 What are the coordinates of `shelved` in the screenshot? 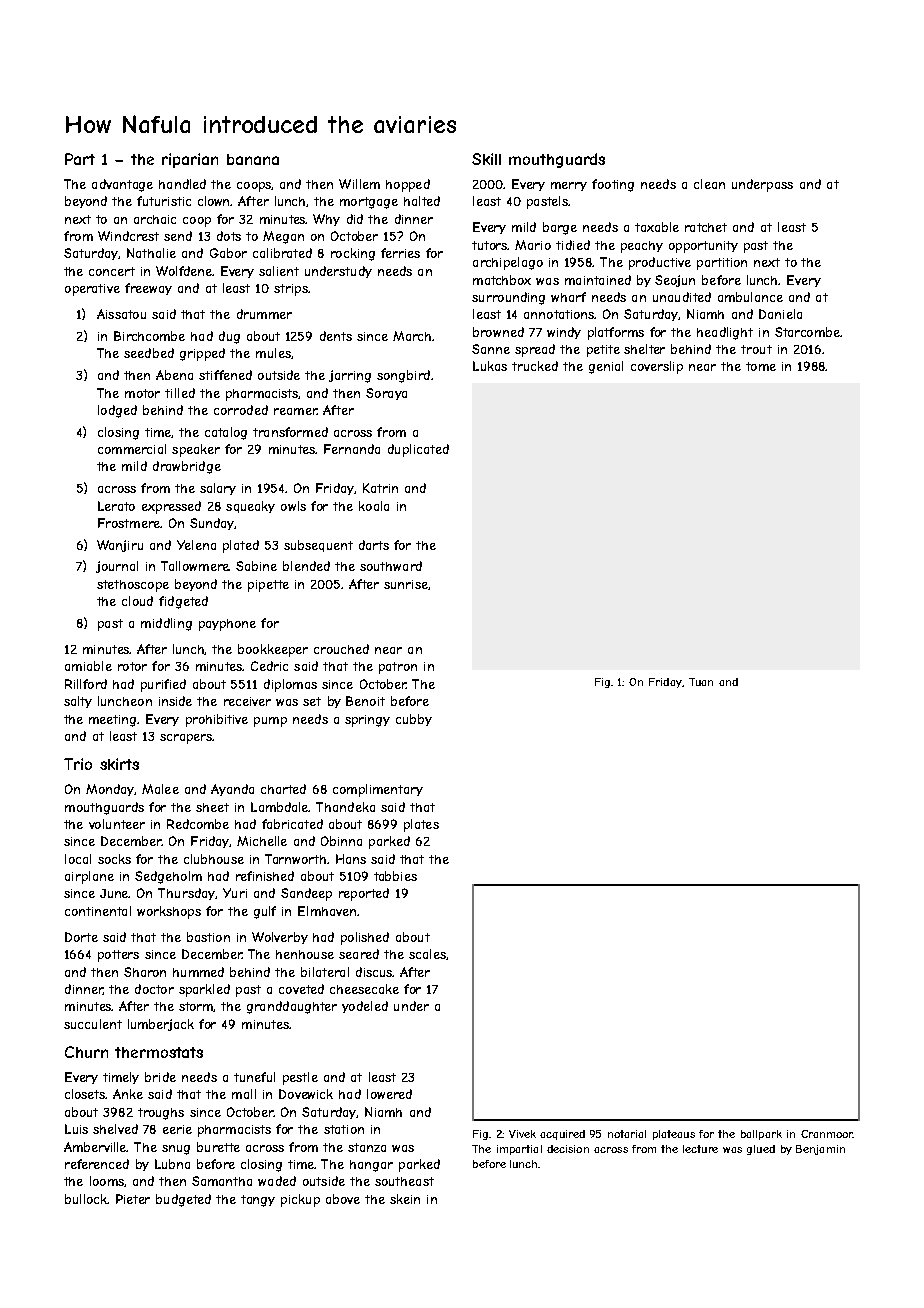 It's located at (115, 1129).
